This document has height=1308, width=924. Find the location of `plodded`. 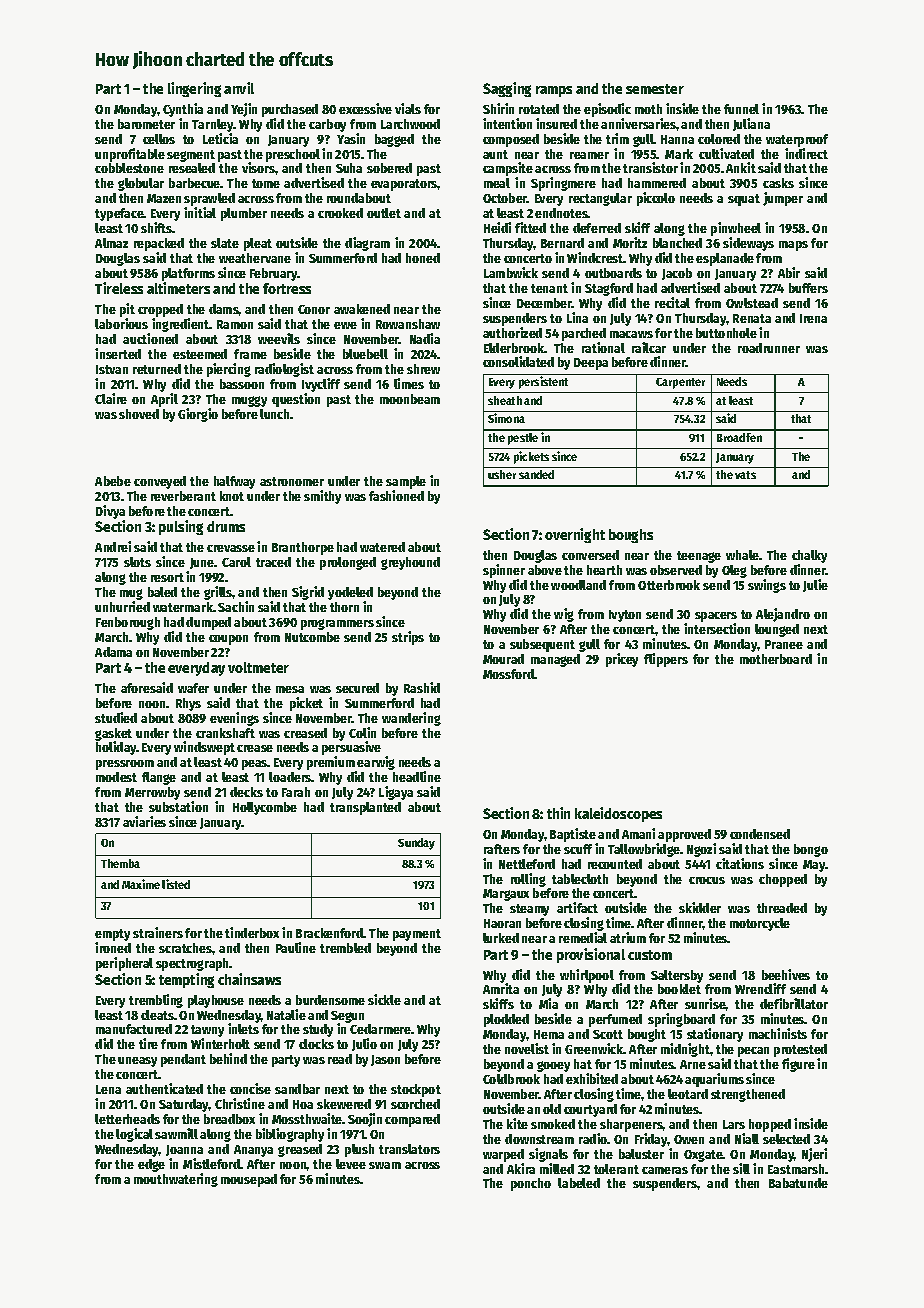

plodded is located at coordinates (506, 1020).
